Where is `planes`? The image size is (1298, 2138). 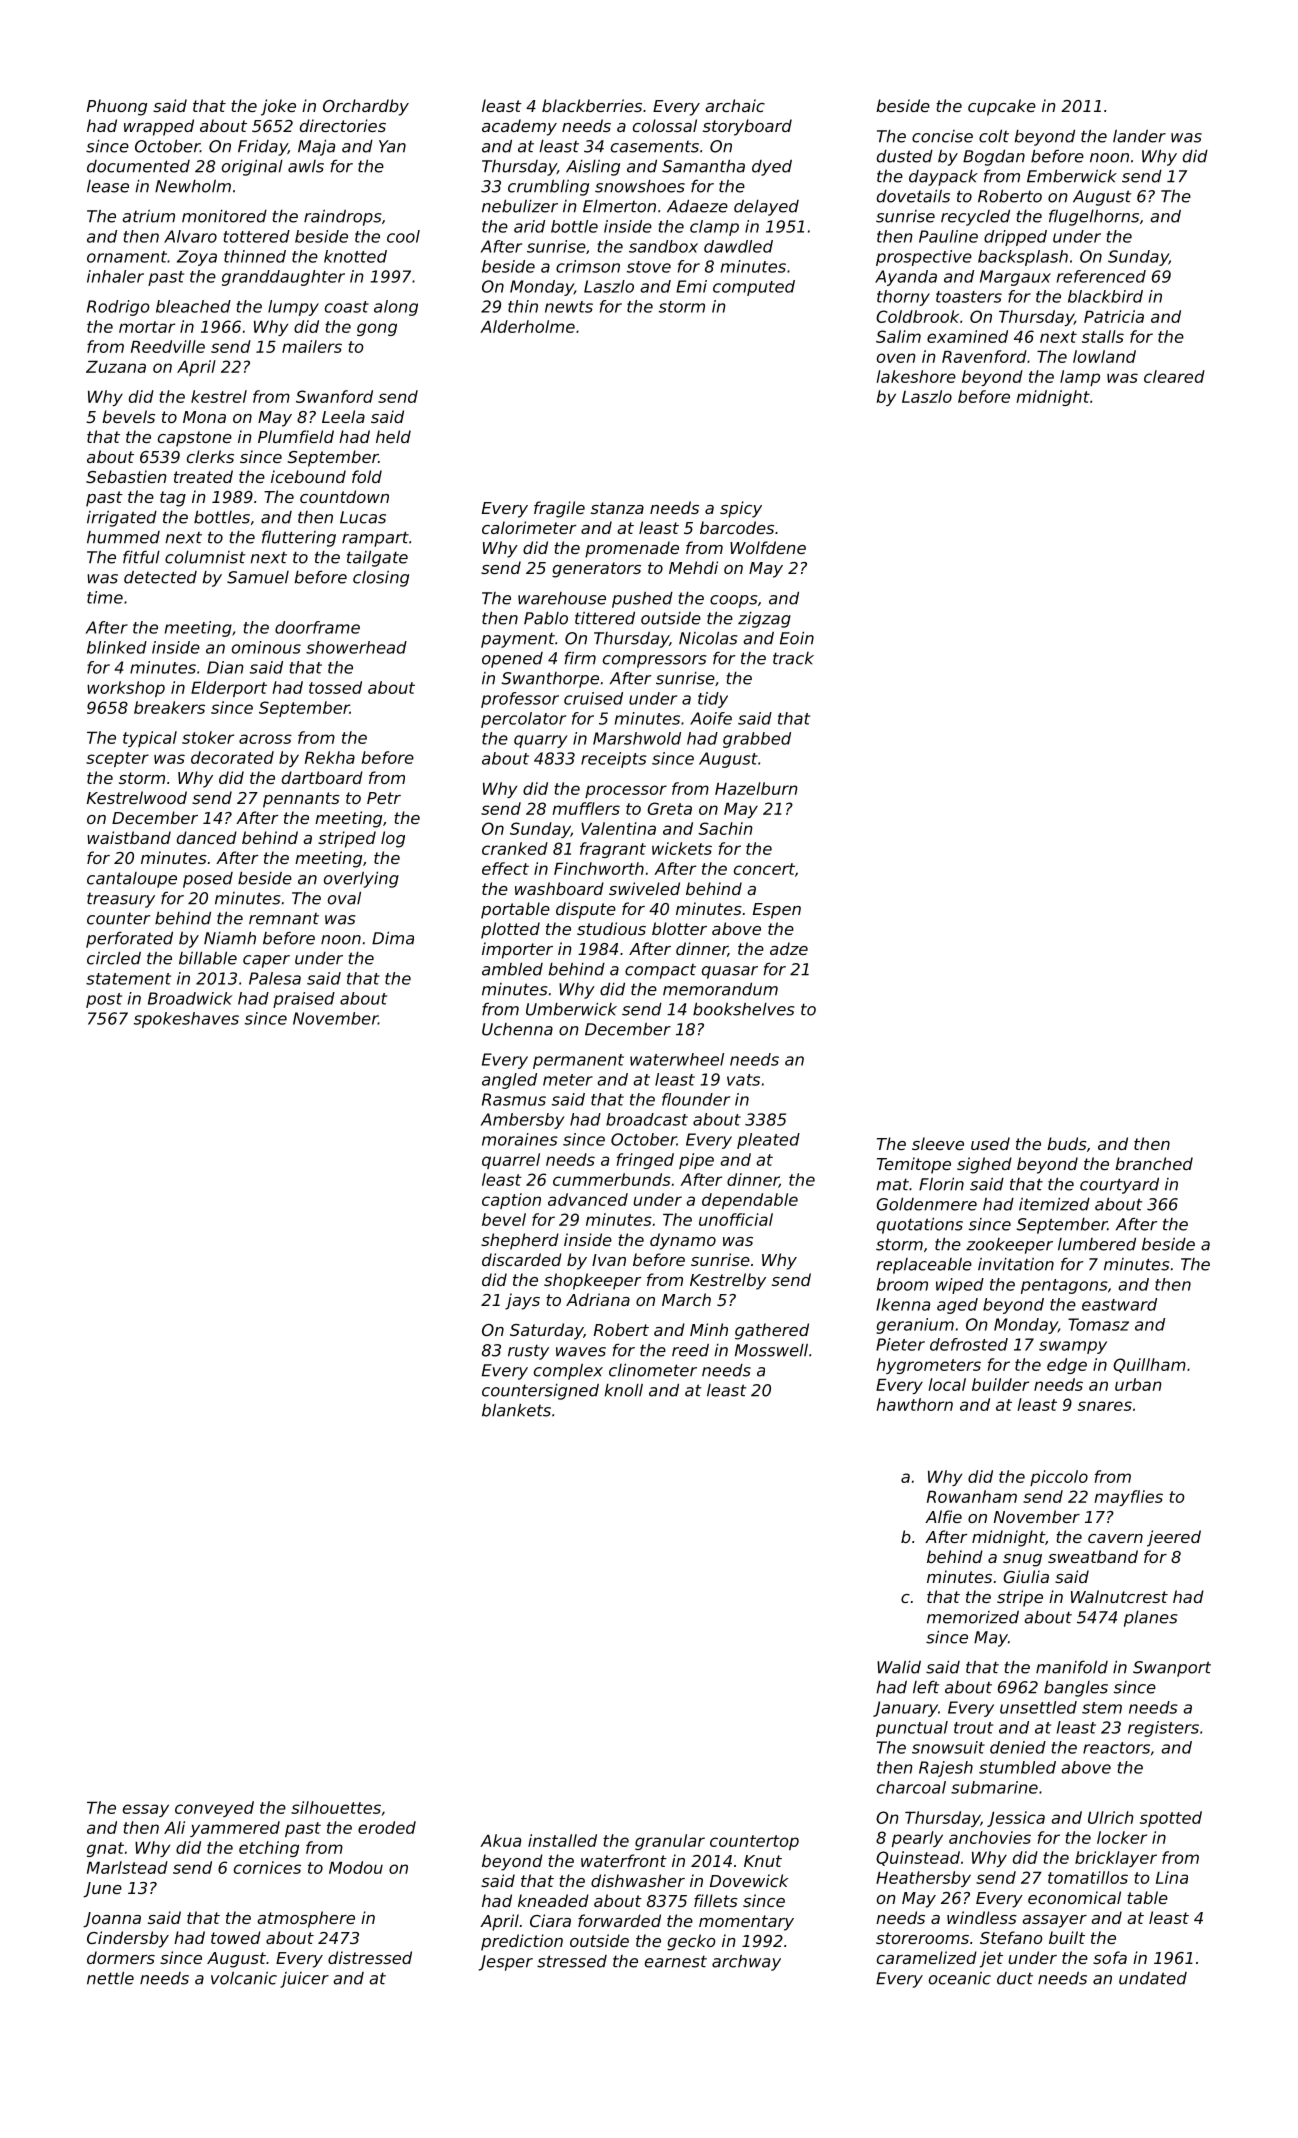 planes is located at coordinates (1151, 1619).
